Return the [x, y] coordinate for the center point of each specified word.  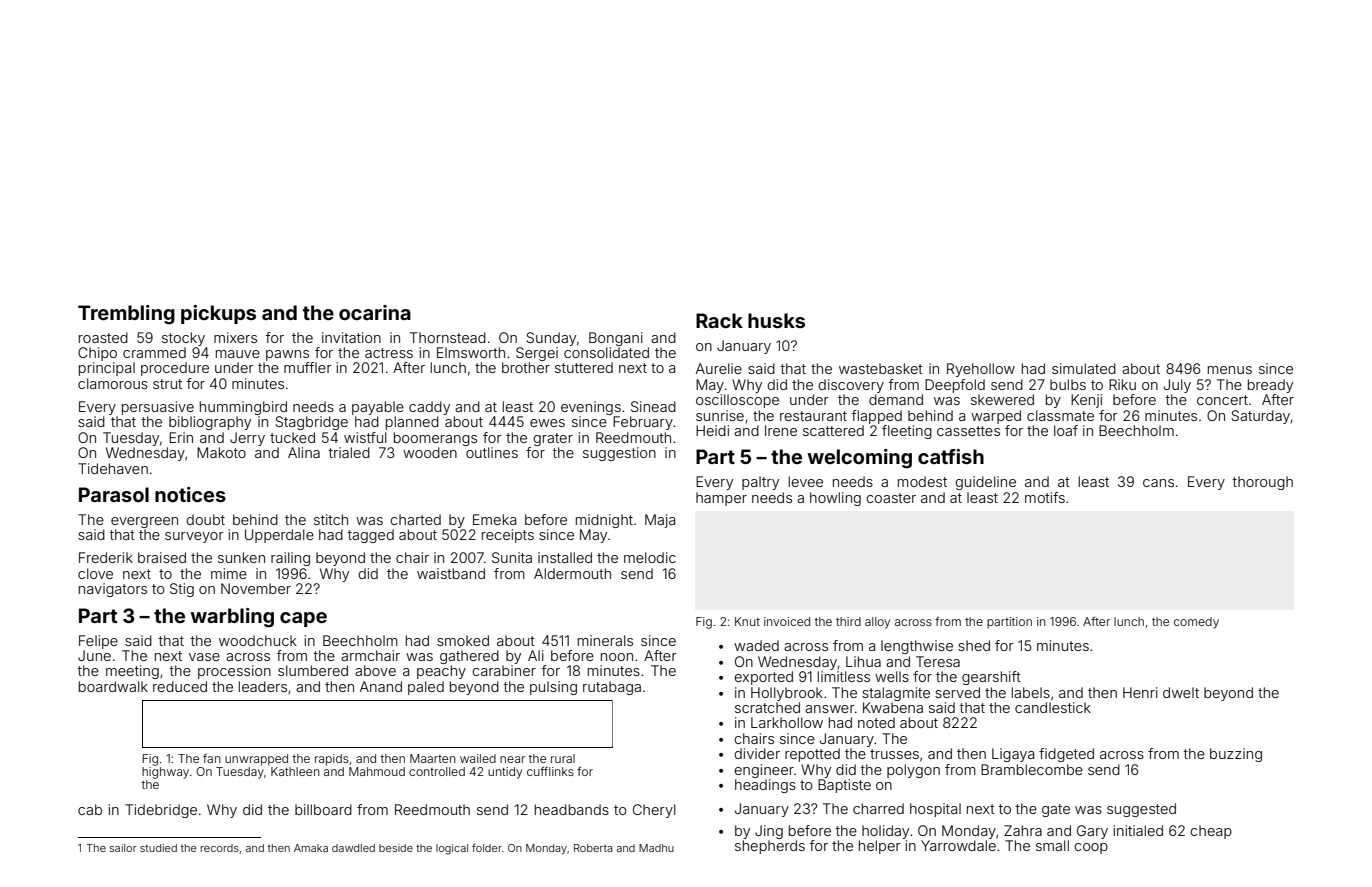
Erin [181, 437]
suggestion [619, 454]
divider [757, 753]
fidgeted [1066, 755]
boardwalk [113, 686]
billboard [323, 809]
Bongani [616, 339]
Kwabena [893, 707]
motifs [1045, 497]
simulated [1084, 368]
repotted [812, 755]
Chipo [97, 354]
